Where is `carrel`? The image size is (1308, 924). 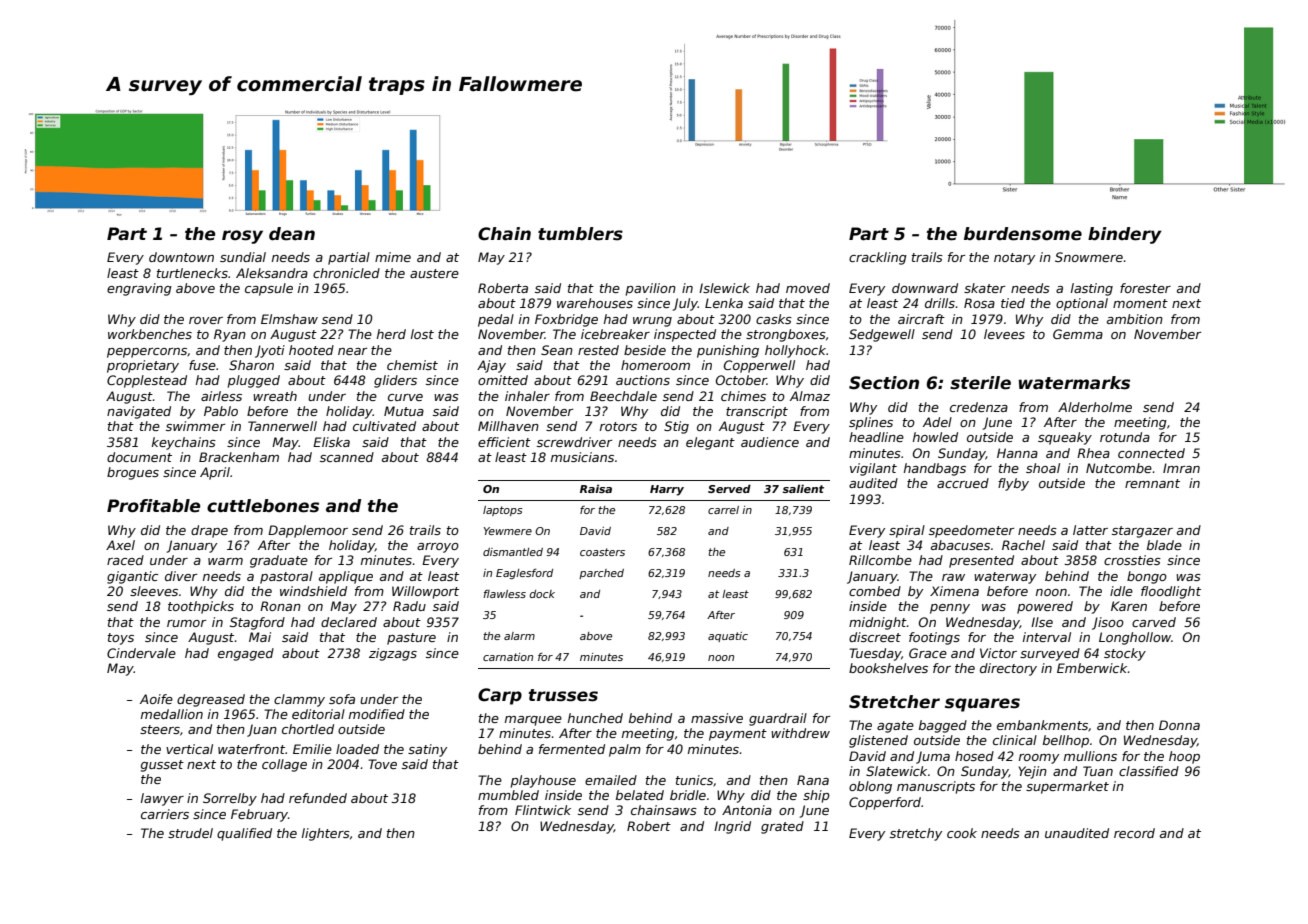
carrel is located at coordinates (723, 510).
